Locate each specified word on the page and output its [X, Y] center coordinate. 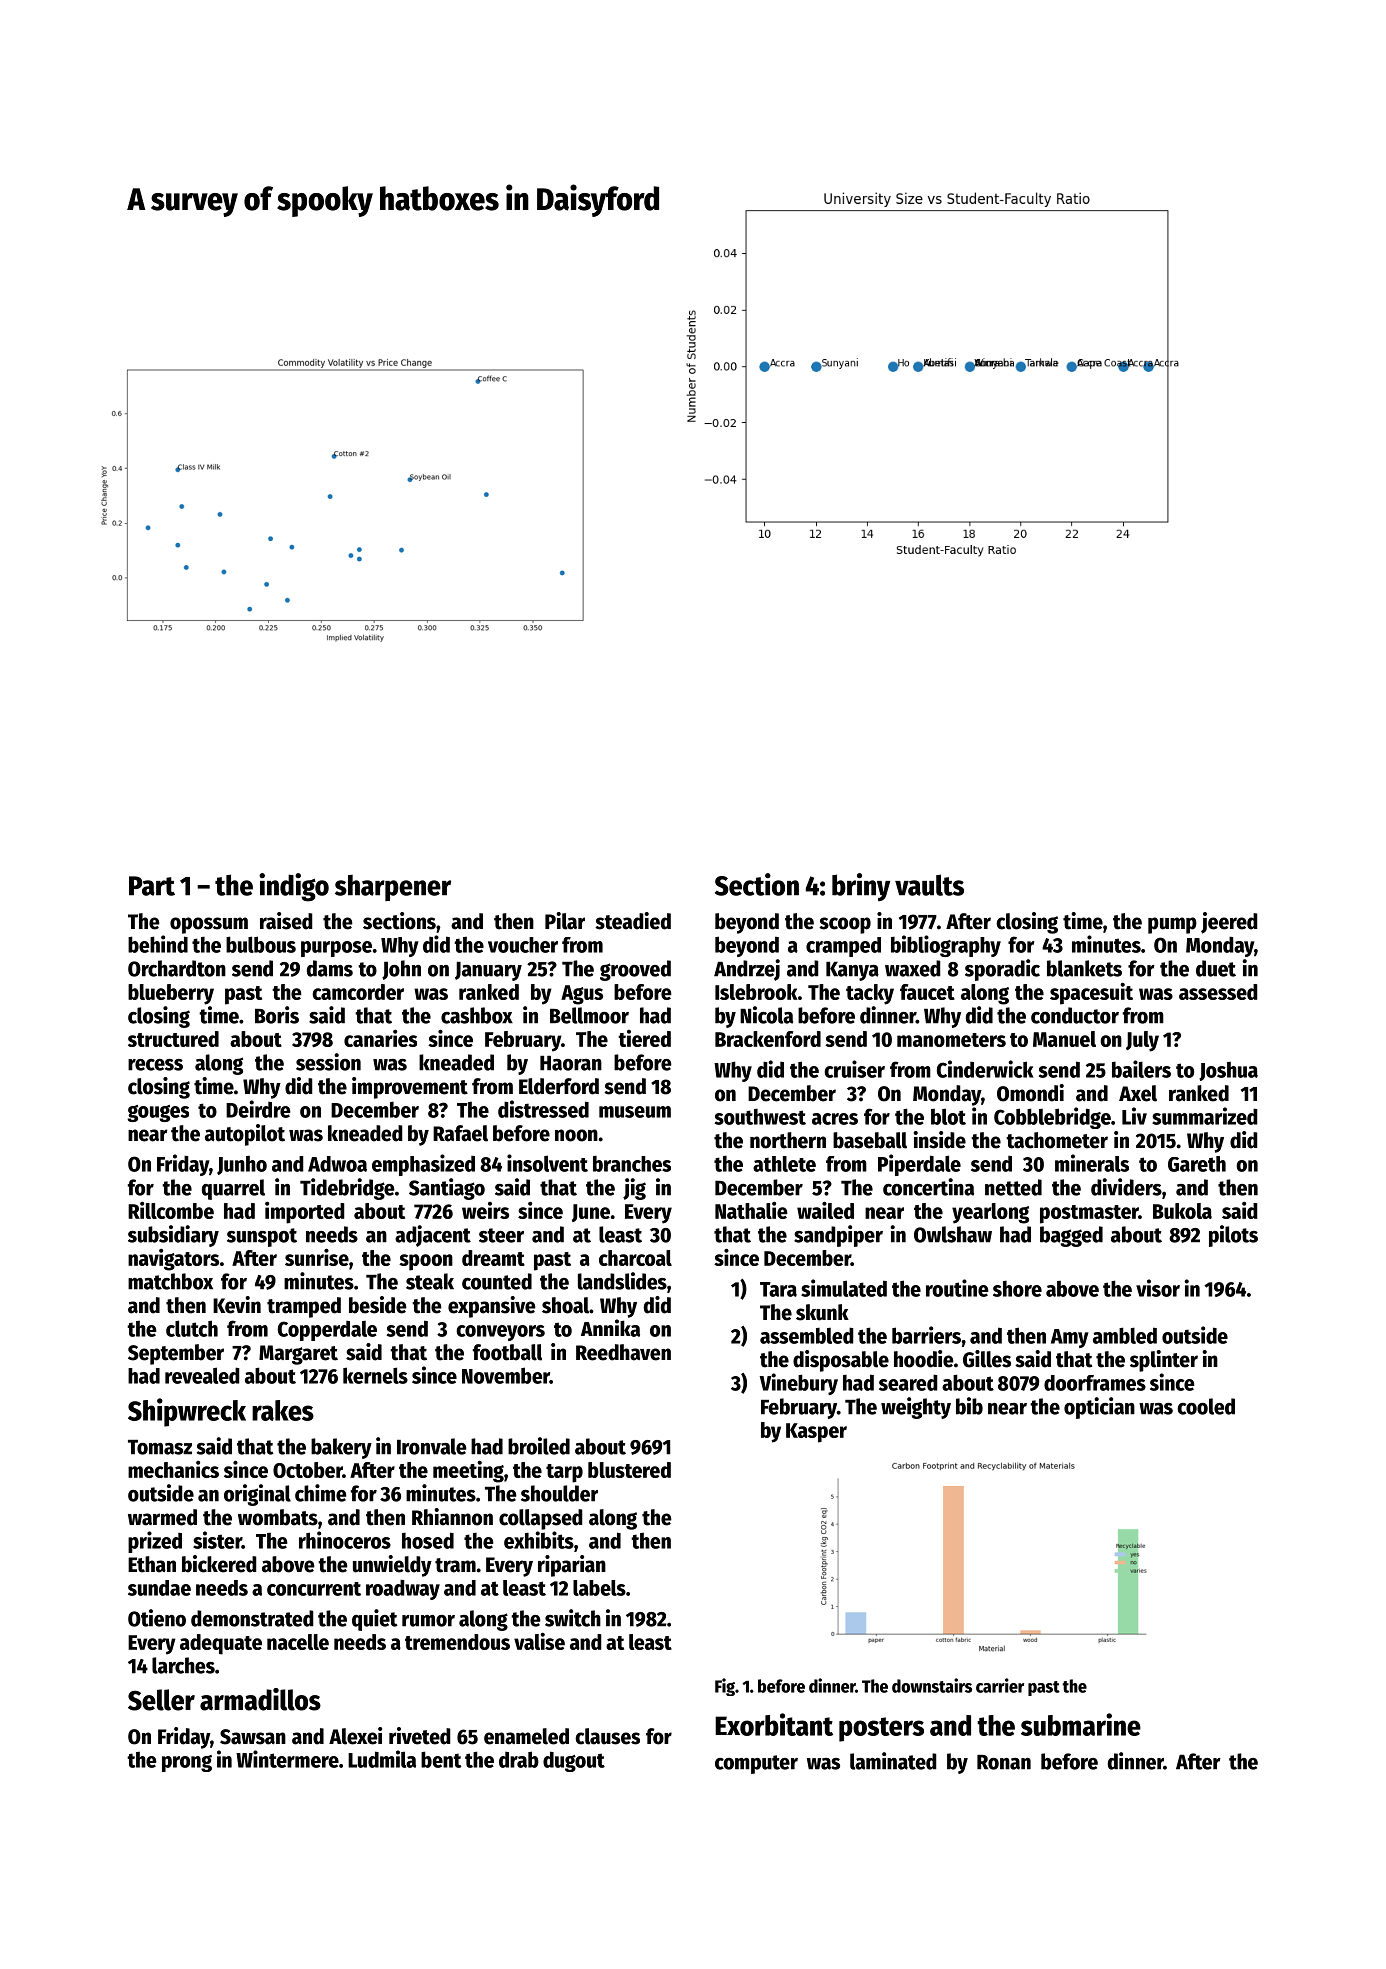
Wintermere [287, 1759]
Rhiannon [452, 1517]
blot [948, 1116]
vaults [929, 885]
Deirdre [258, 1109]
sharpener [393, 887]
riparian [572, 1566]
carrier [1000, 1685]
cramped [843, 947]
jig [634, 1189]
